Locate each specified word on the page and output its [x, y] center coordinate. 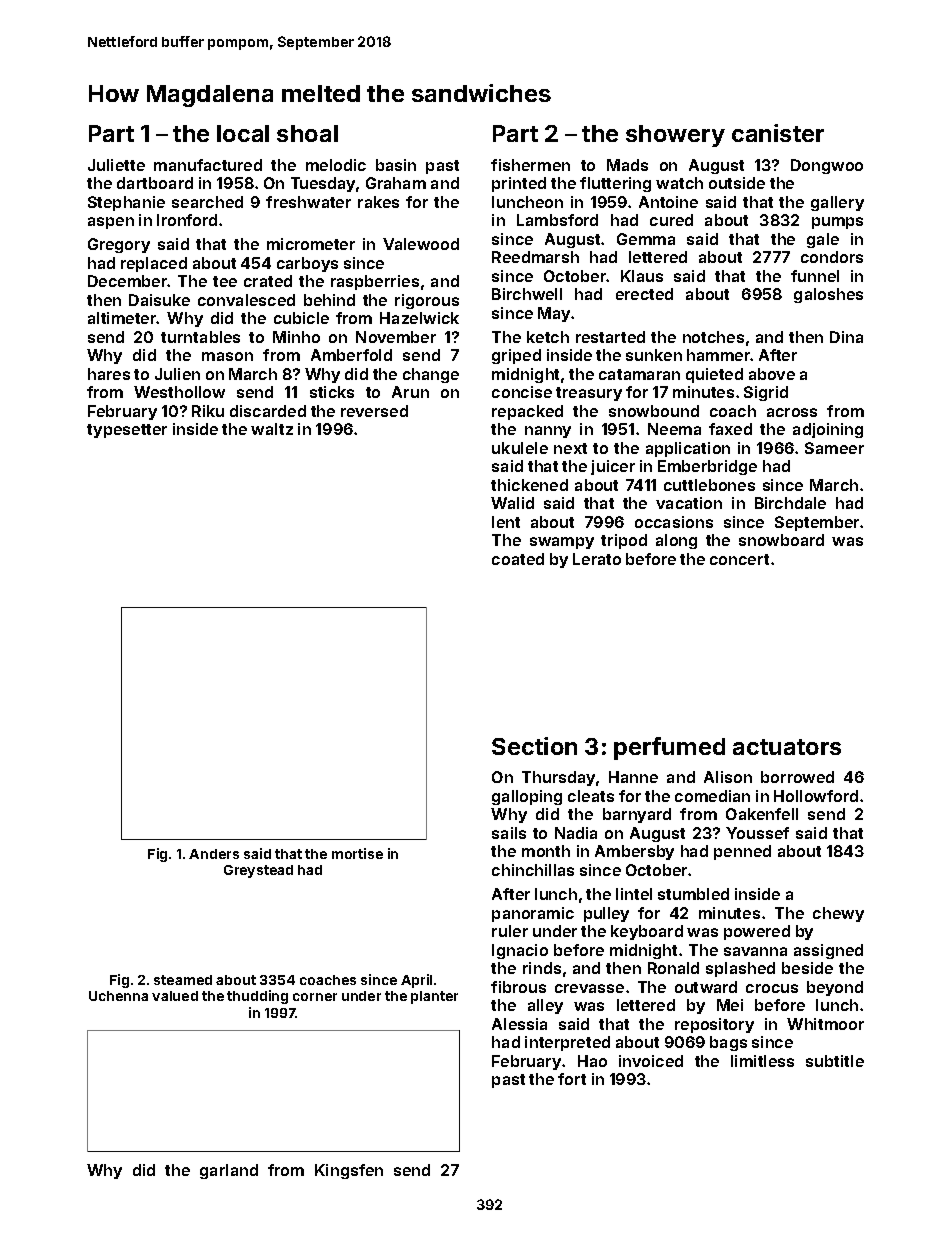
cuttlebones [709, 485]
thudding [257, 997]
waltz [272, 429]
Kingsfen [349, 1171]
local [243, 133]
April [416, 981]
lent [506, 522]
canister [778, 133]
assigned [828, 951]
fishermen [530, 165]
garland [229, 1171]
